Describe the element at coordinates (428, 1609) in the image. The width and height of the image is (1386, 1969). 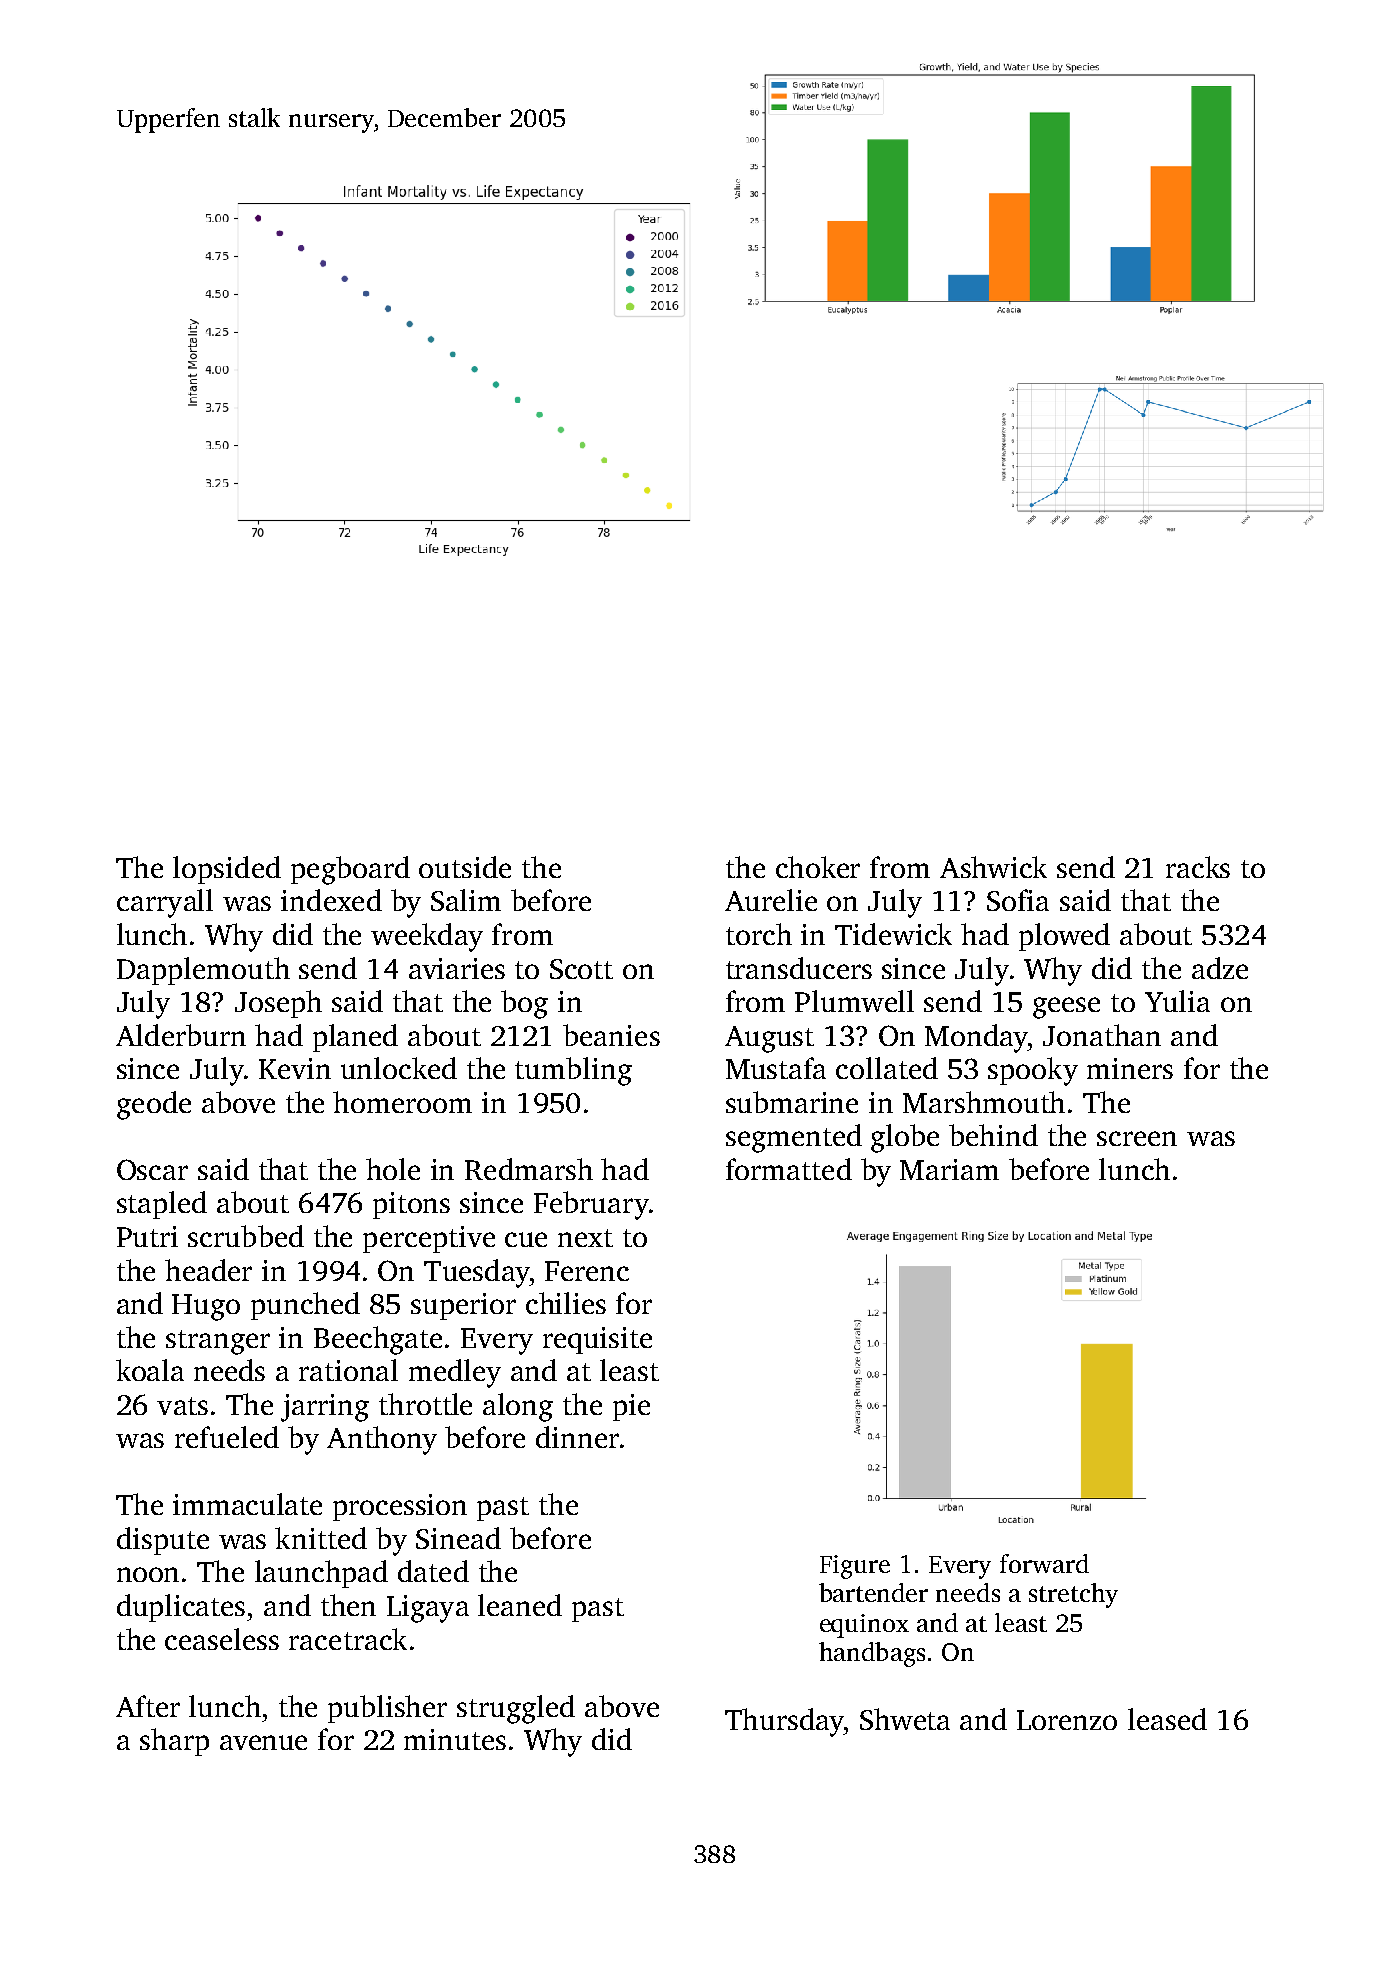
I see `Ligaya` at that location.
